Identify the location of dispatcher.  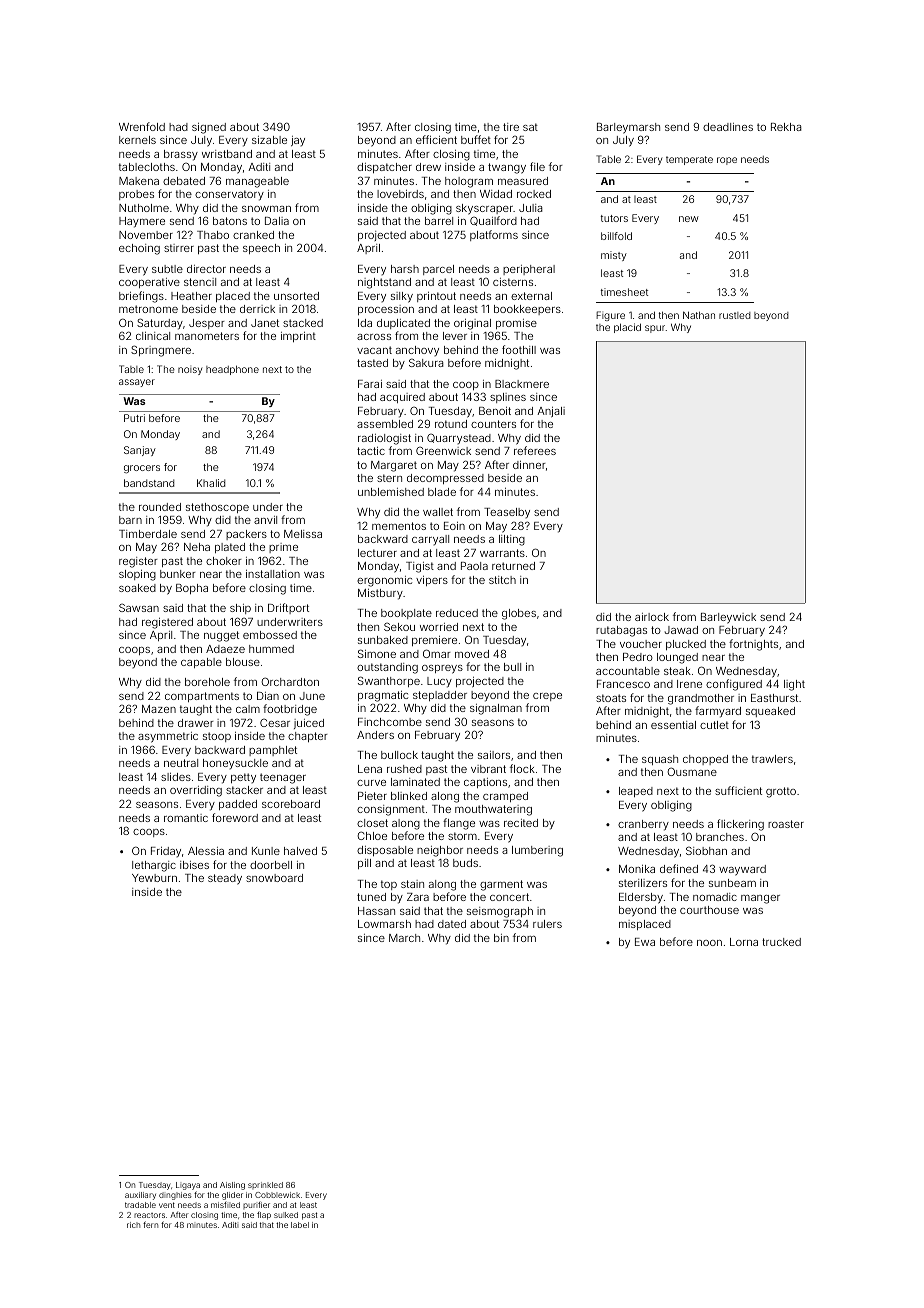
(384, 168).
